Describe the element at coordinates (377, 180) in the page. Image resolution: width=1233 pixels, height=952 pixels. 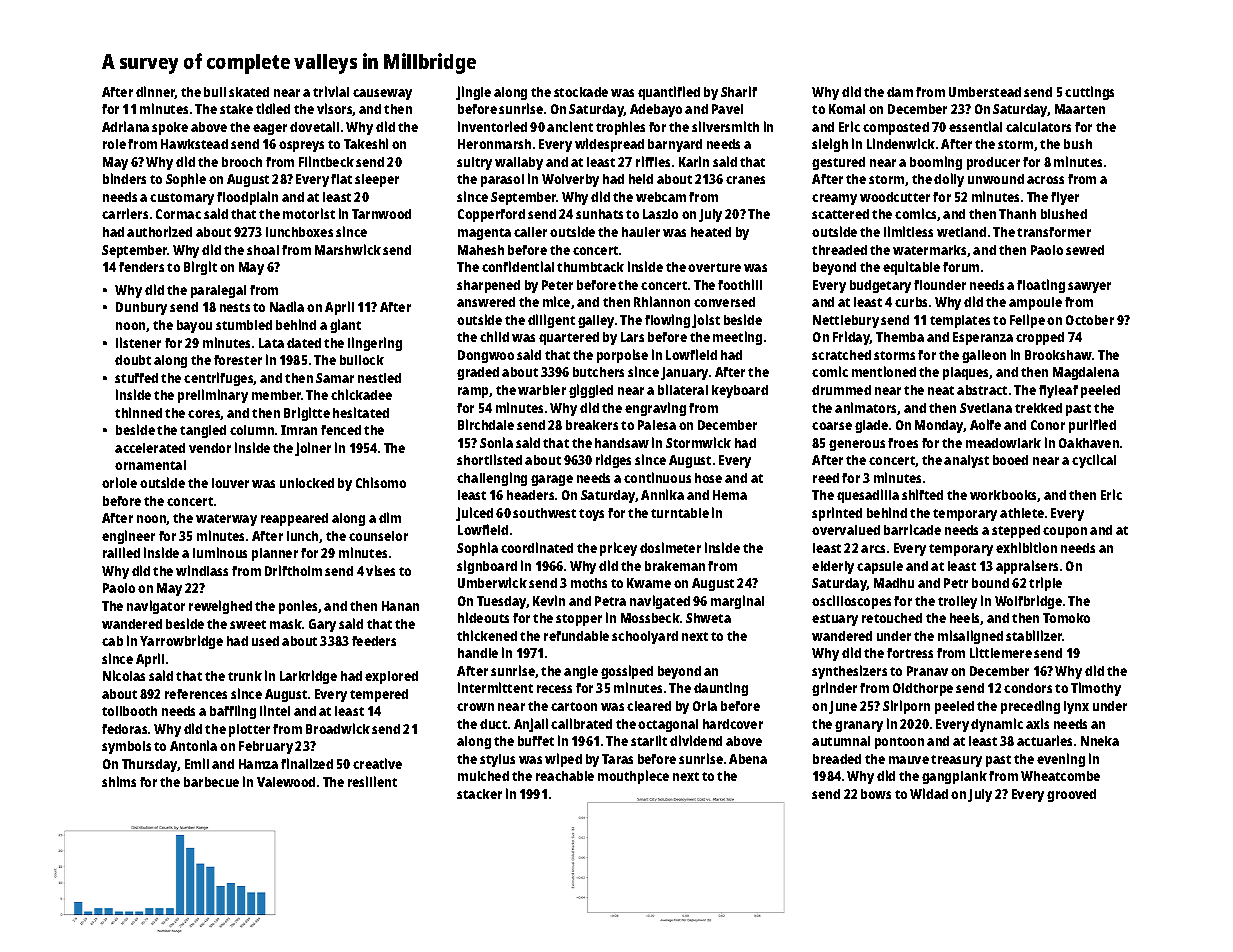
I see `sleeper` at that location.
